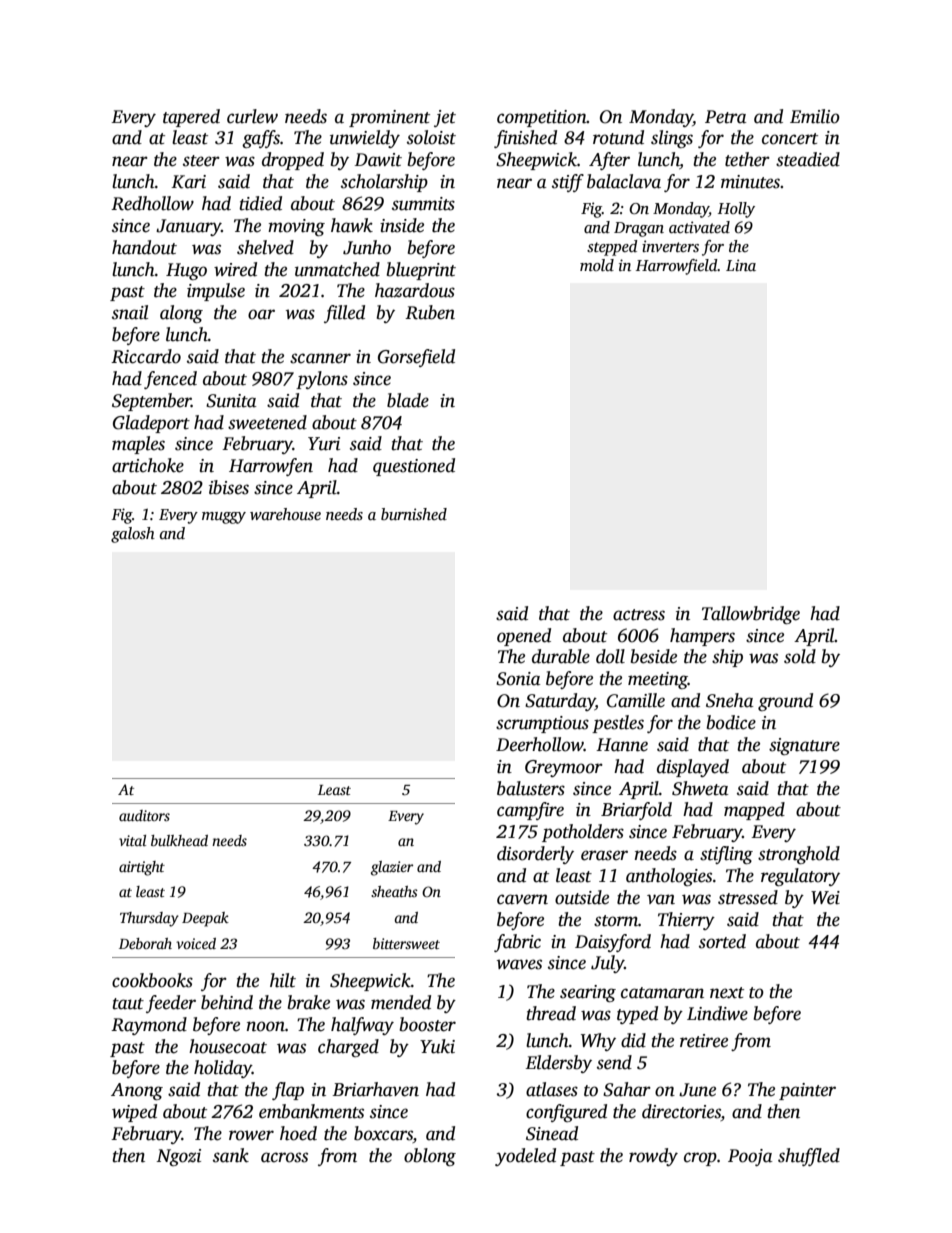 The image size is (952, 1233). Describe the element at coordinates (804, 746) in the screenshot. I see `signature` at that location.
